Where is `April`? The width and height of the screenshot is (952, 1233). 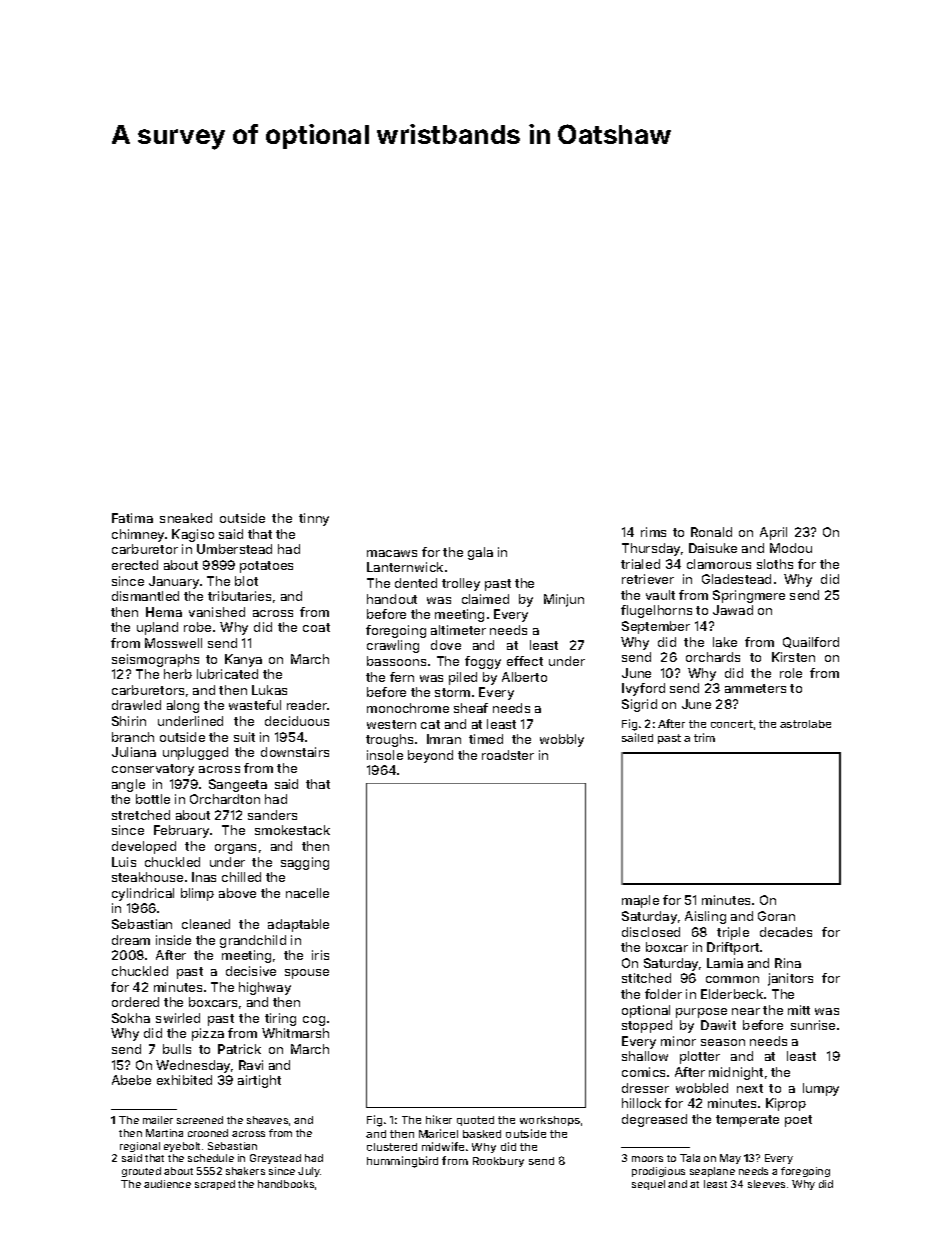 April is located at coordinates (773, 533).
